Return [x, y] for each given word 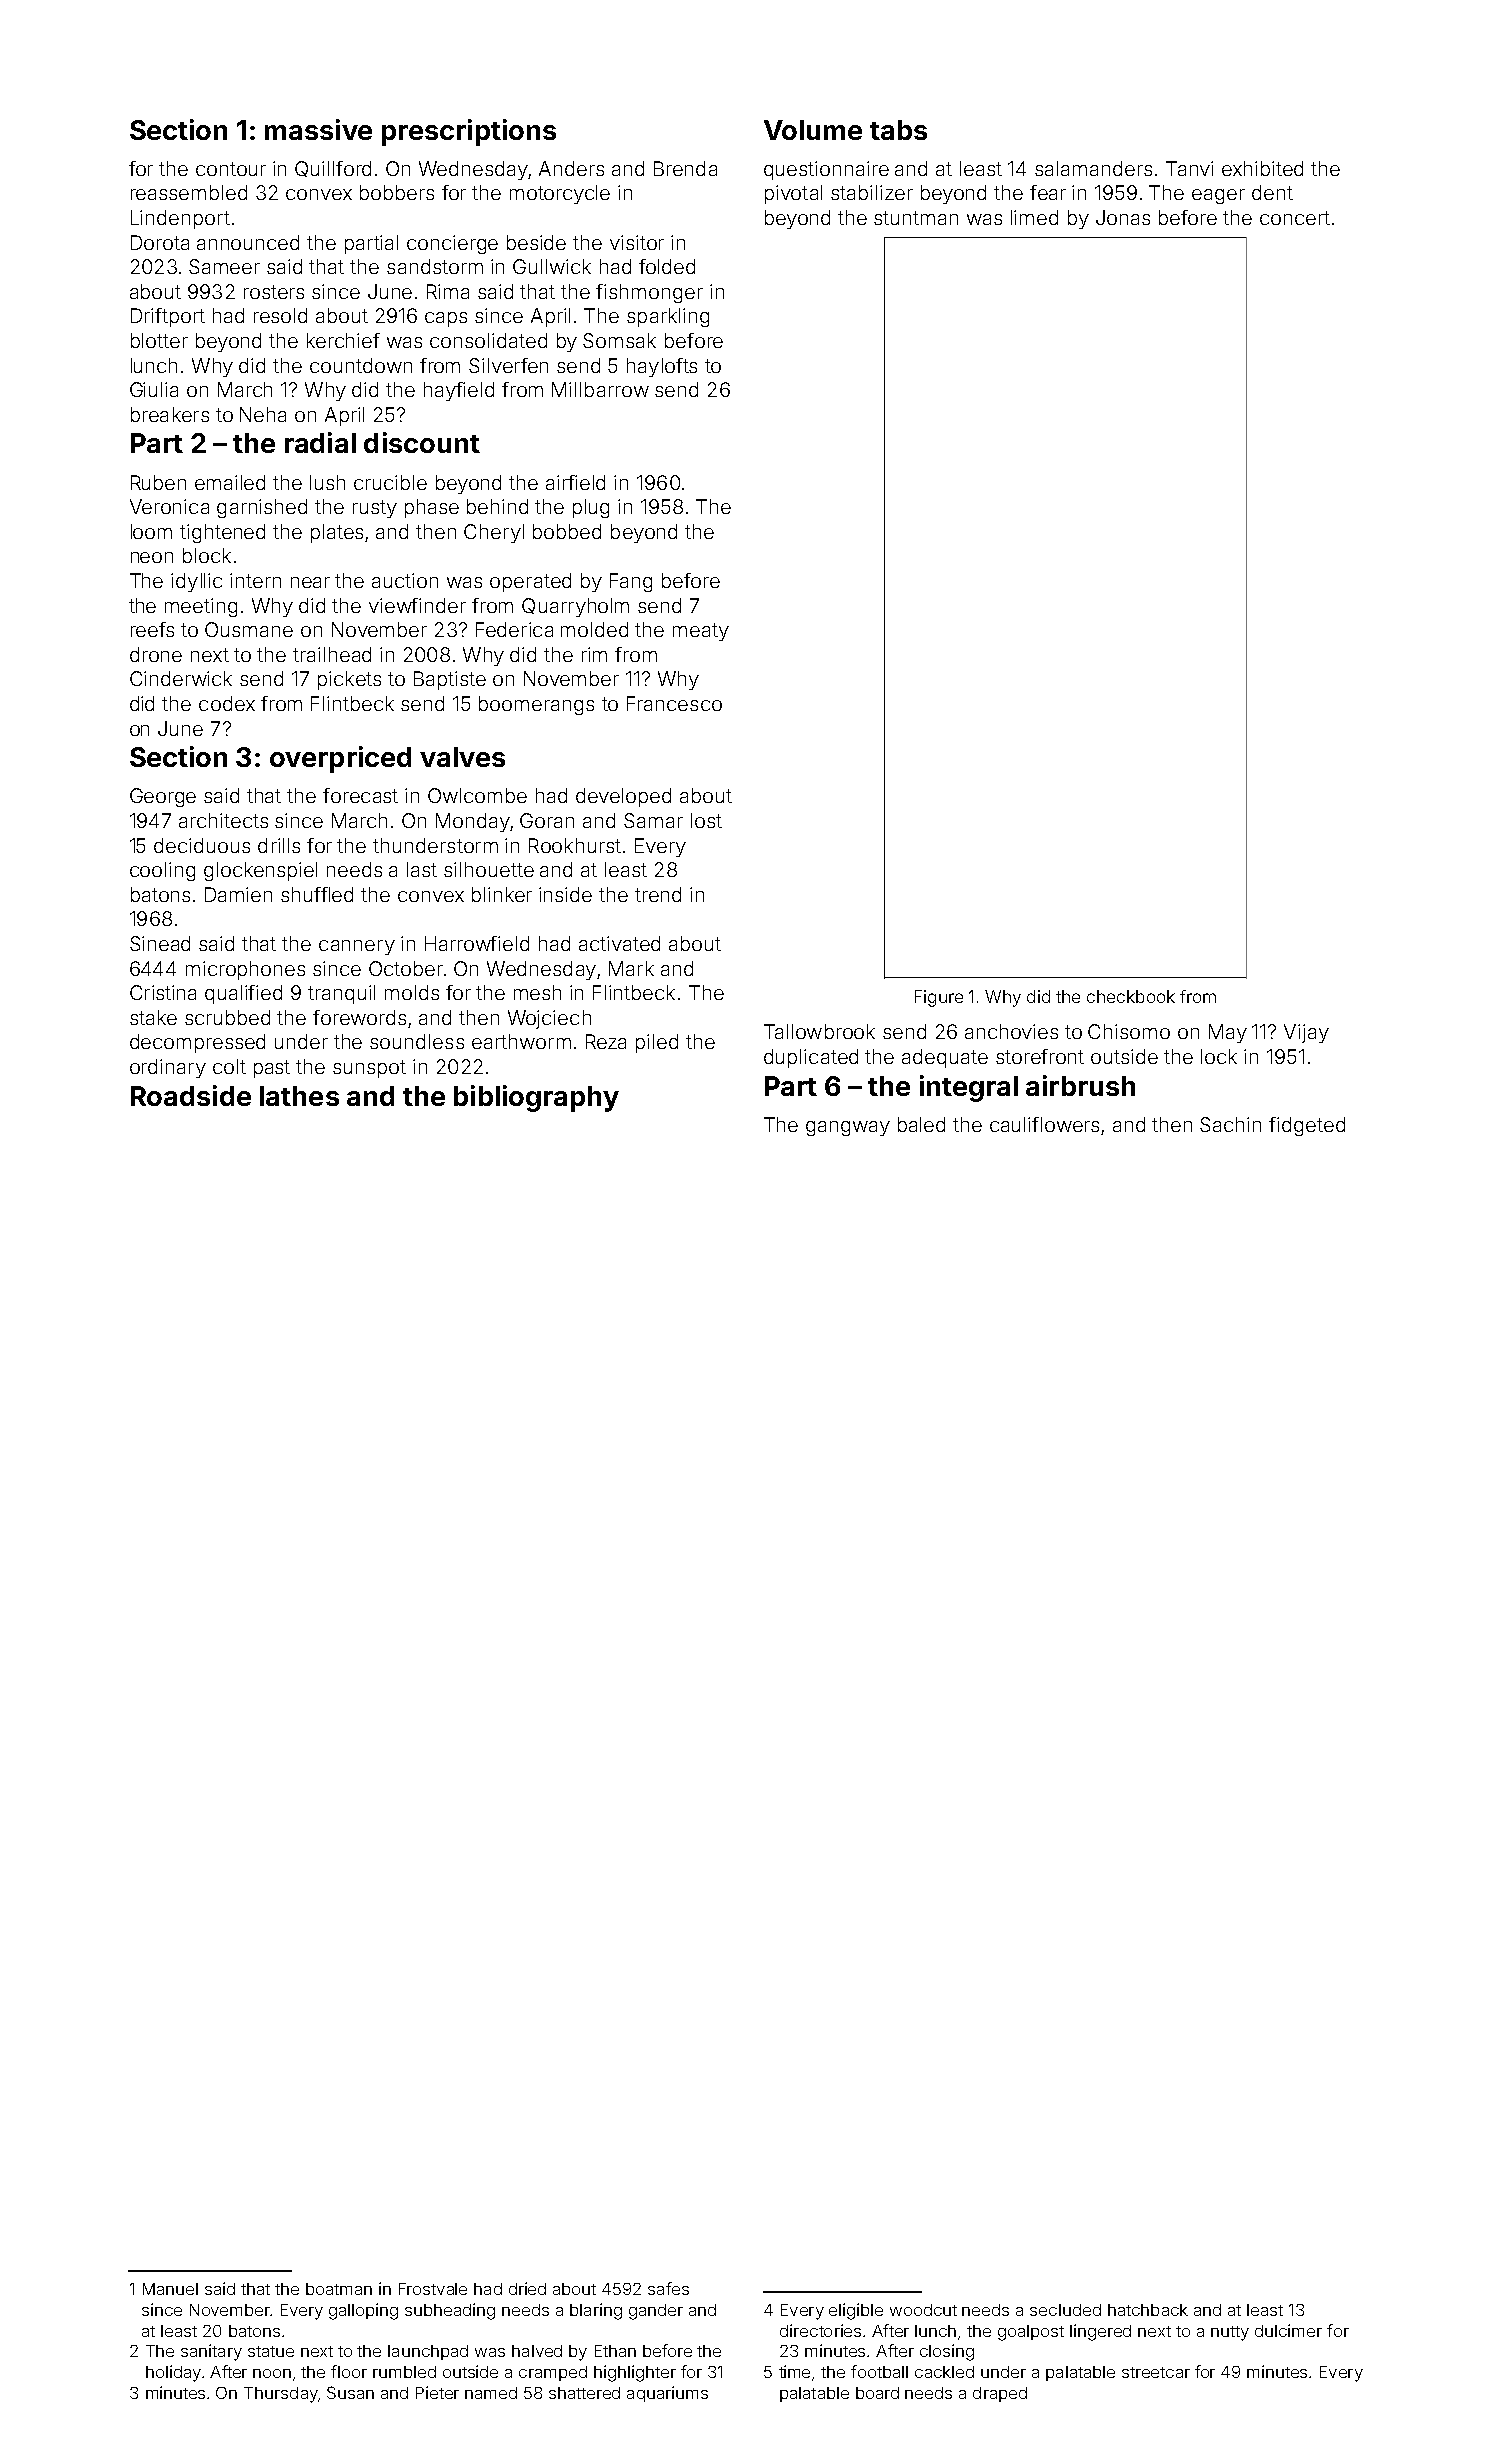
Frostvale [433, 2289]
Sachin [1230, 1124]
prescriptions [469, 132]
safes [668, 2288]
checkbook [1131, 996]
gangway [848, 1128]
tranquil [341, 994]
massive [318, 129]
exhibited [1262, 168]
